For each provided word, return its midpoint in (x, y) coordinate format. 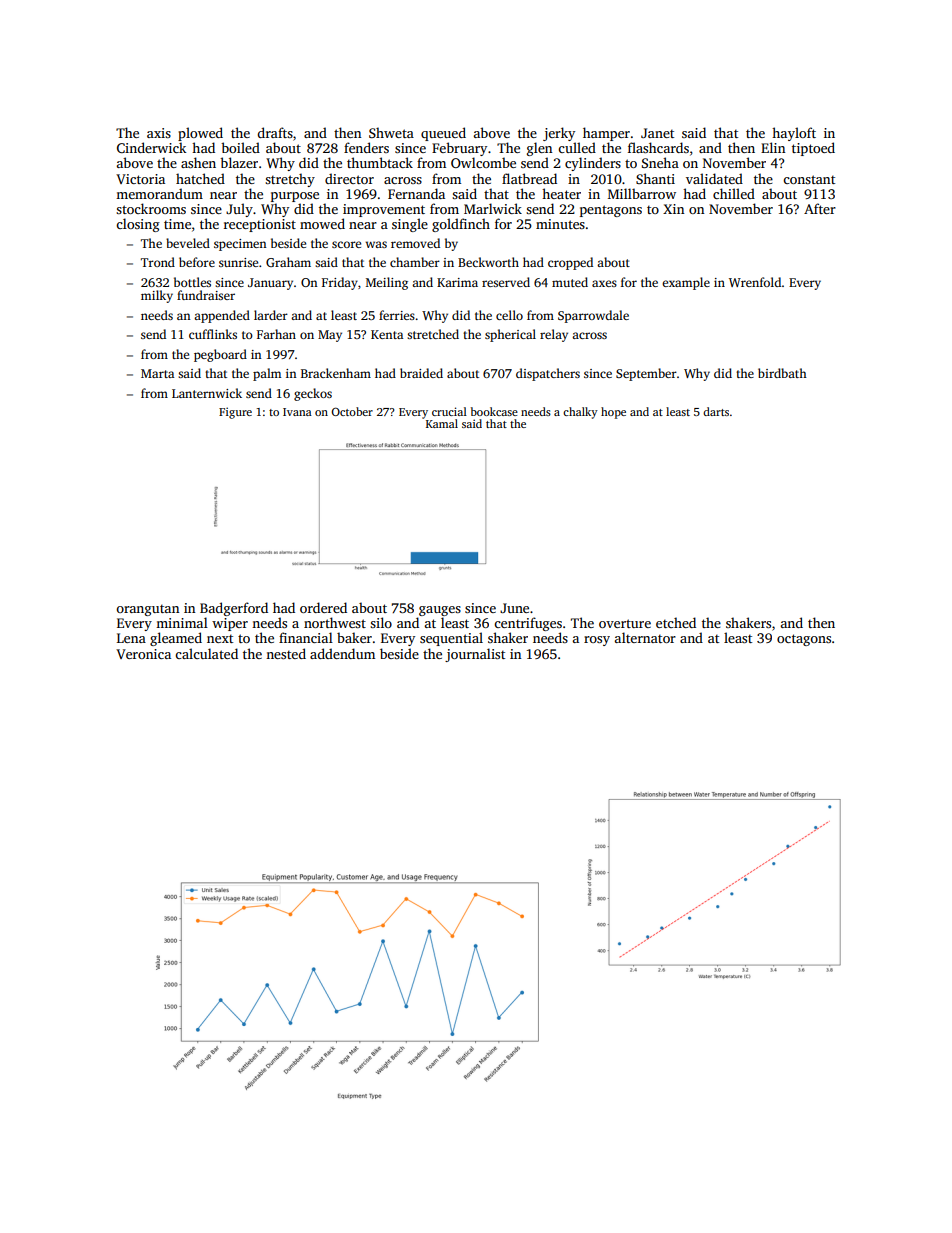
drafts (275, 132)
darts (716, 411)
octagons (804, 640)
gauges (440, 611)
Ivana (297, 412)
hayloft (794, 134)
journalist (475, 655)
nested (286, 653)
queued (443, 134)
